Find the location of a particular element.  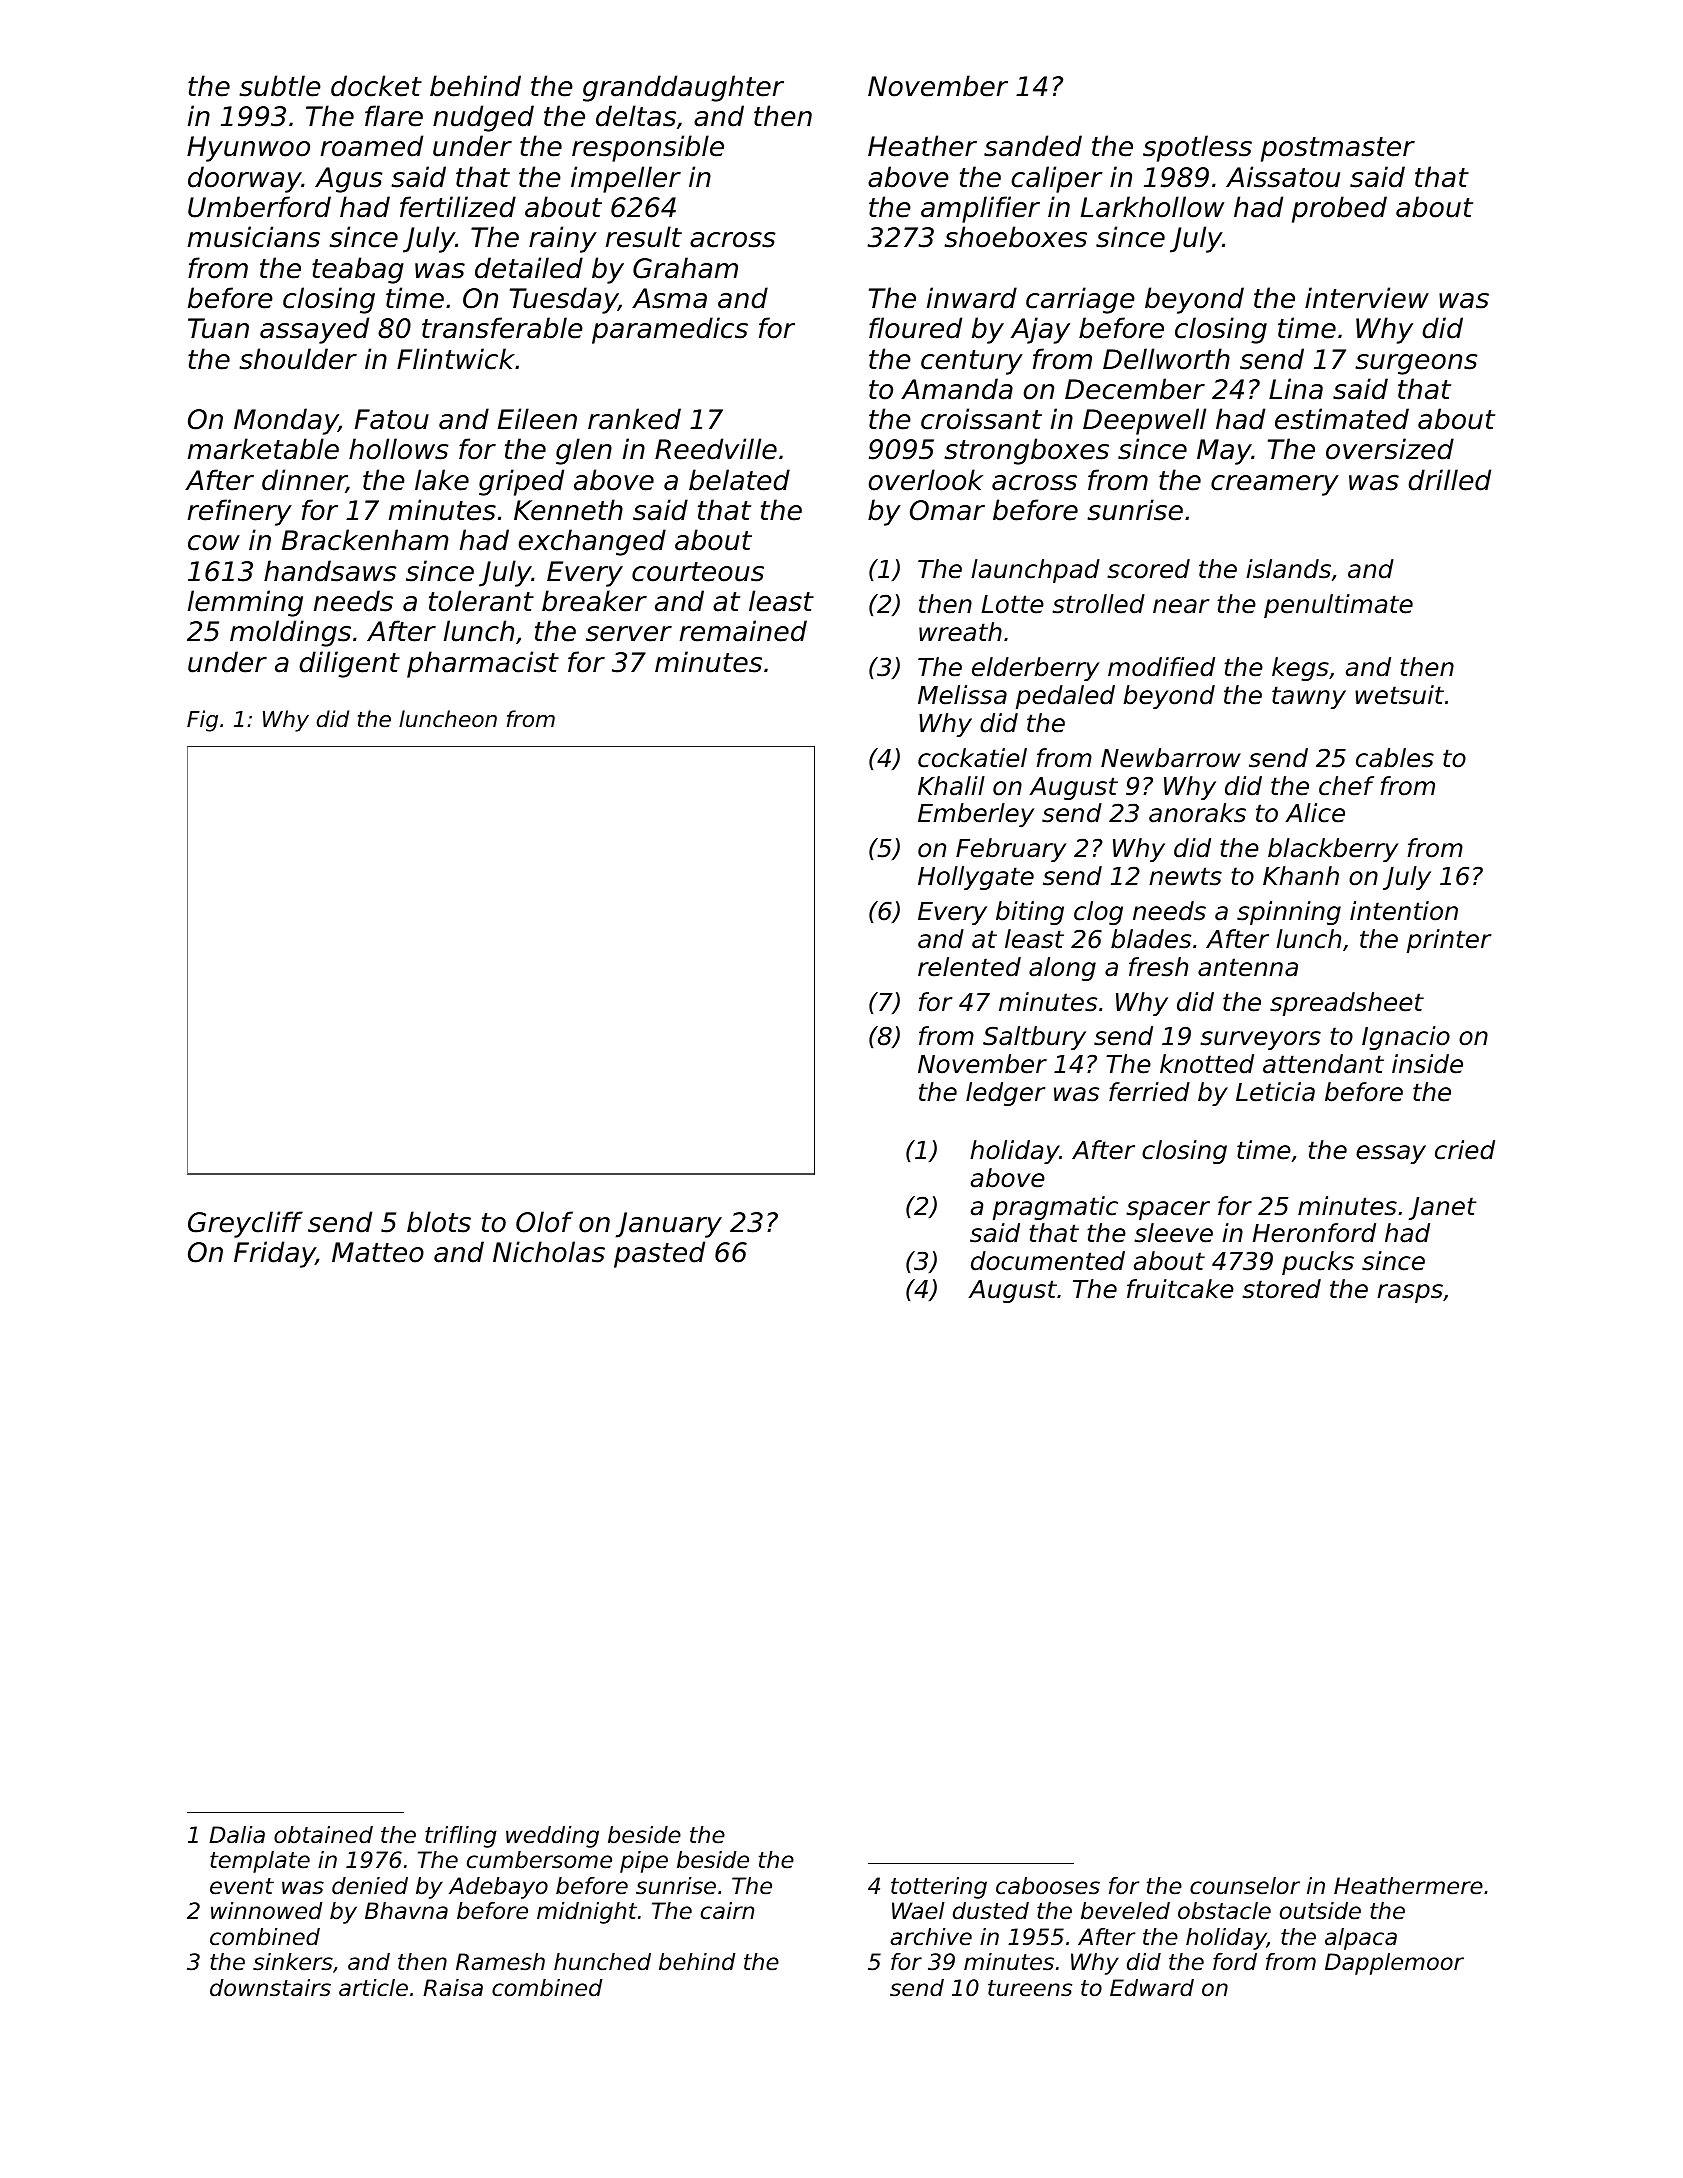

Greycliff is located at coordinates (245, 1224).
